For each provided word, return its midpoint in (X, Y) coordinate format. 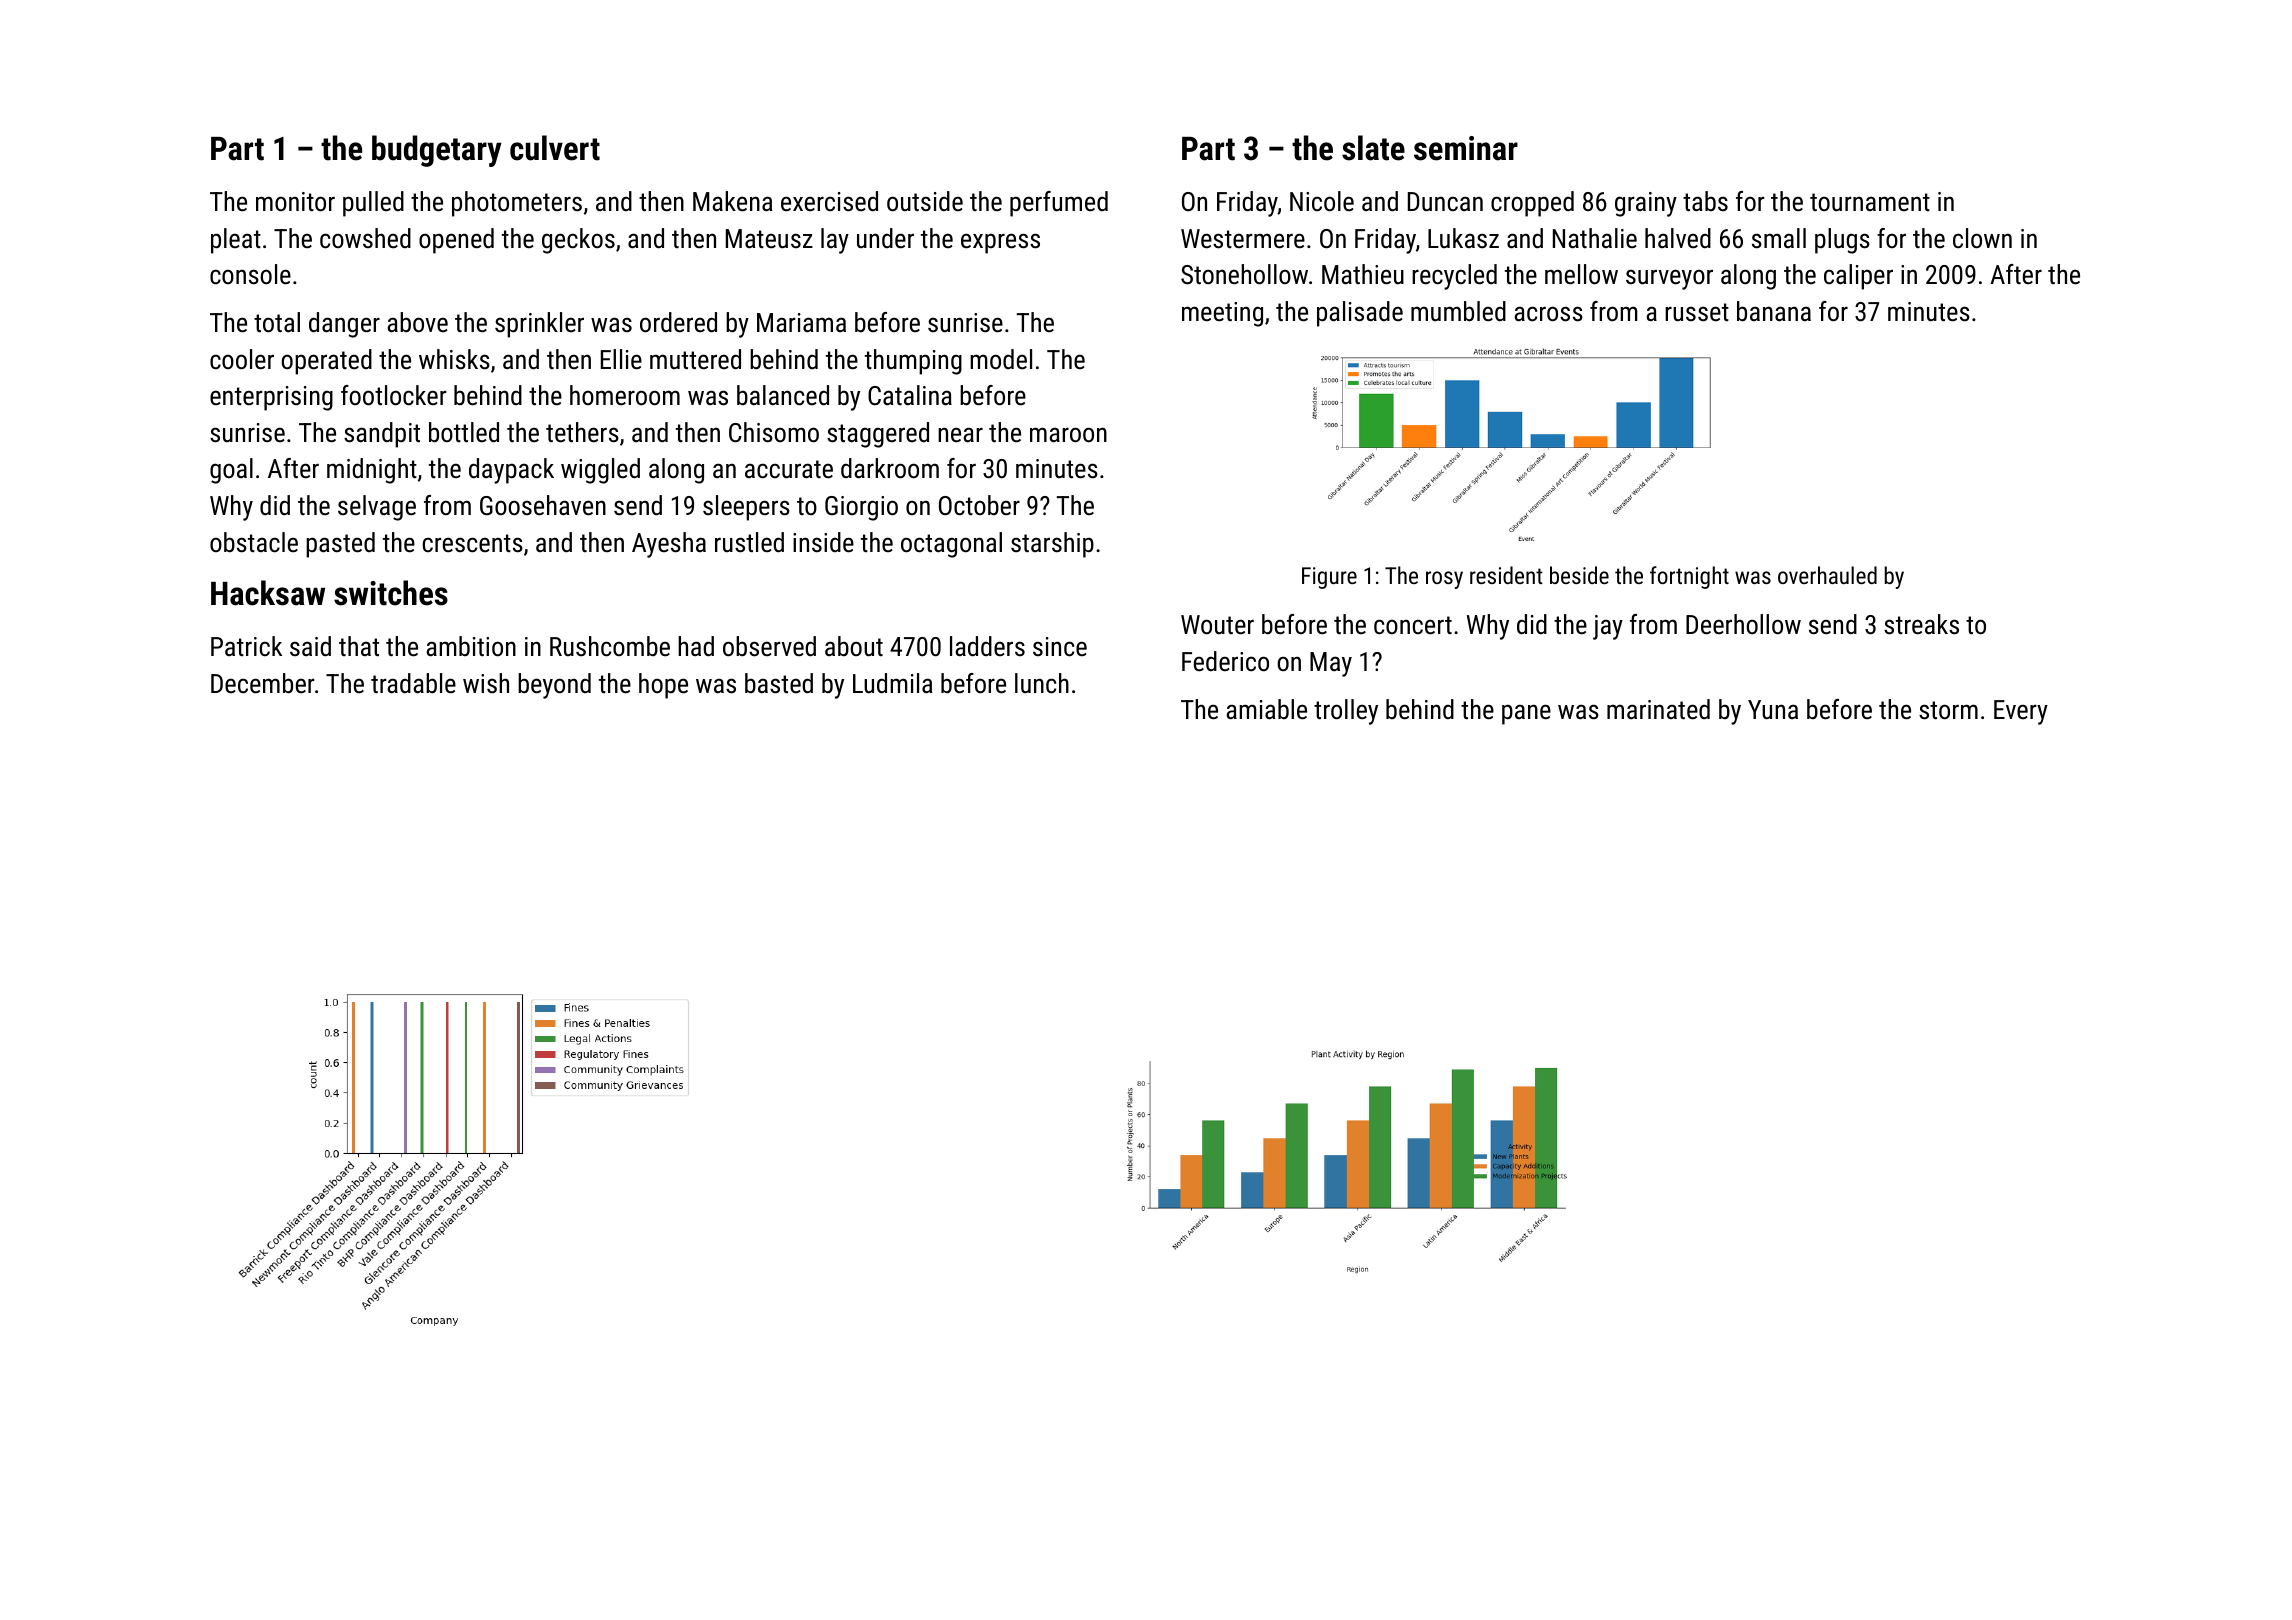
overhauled (1827, 575)
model (1001, 359)
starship (1052, 545)
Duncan (1445, 202)
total (277, 322)
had (696, 646)
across (1548, 314)
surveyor (1669, 279)
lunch (1042, 683)
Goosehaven (543, 505)
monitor (295, 202)
